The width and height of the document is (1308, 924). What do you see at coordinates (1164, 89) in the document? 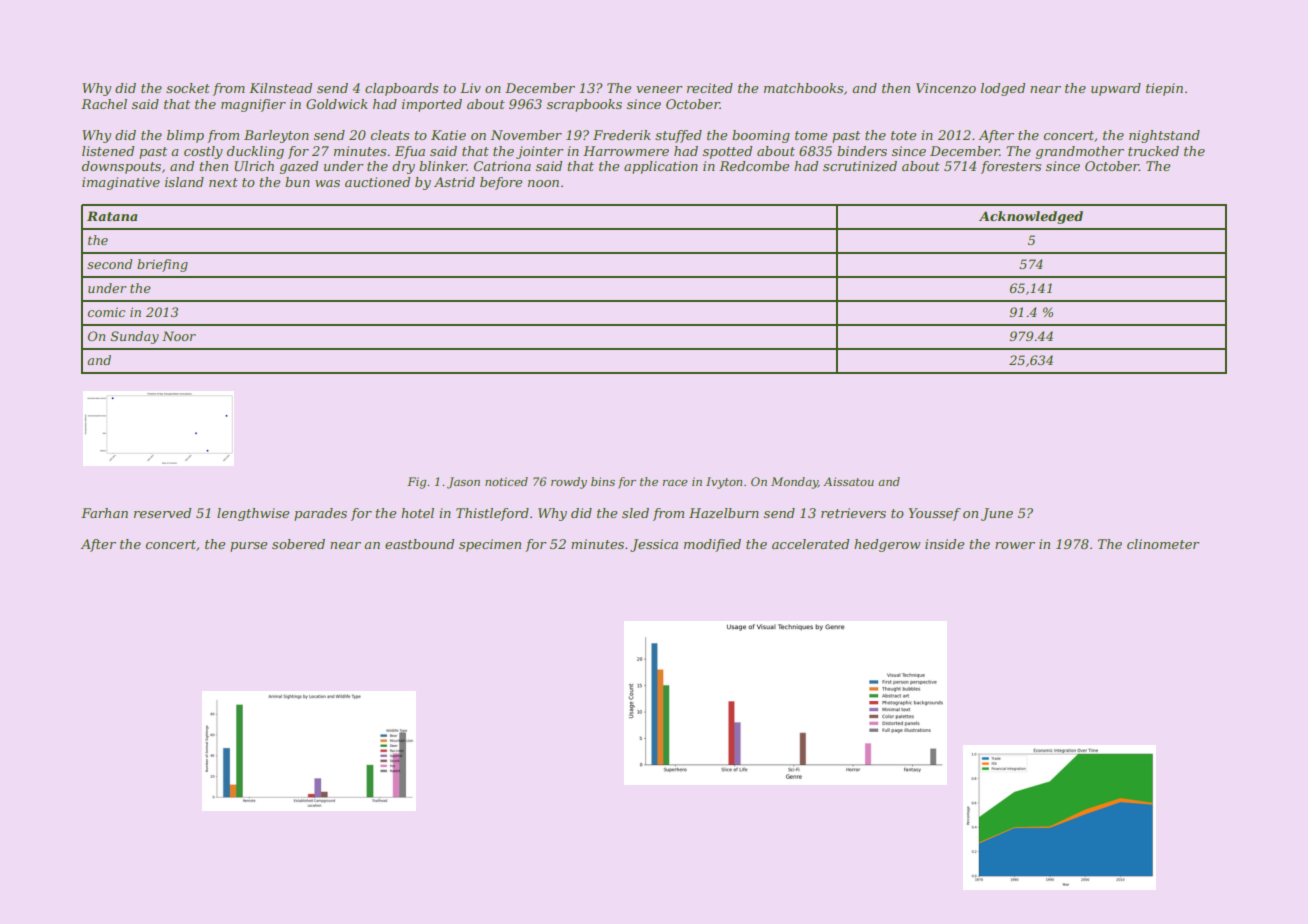
I see `tiepin` at bounding box center [1164, 89].
